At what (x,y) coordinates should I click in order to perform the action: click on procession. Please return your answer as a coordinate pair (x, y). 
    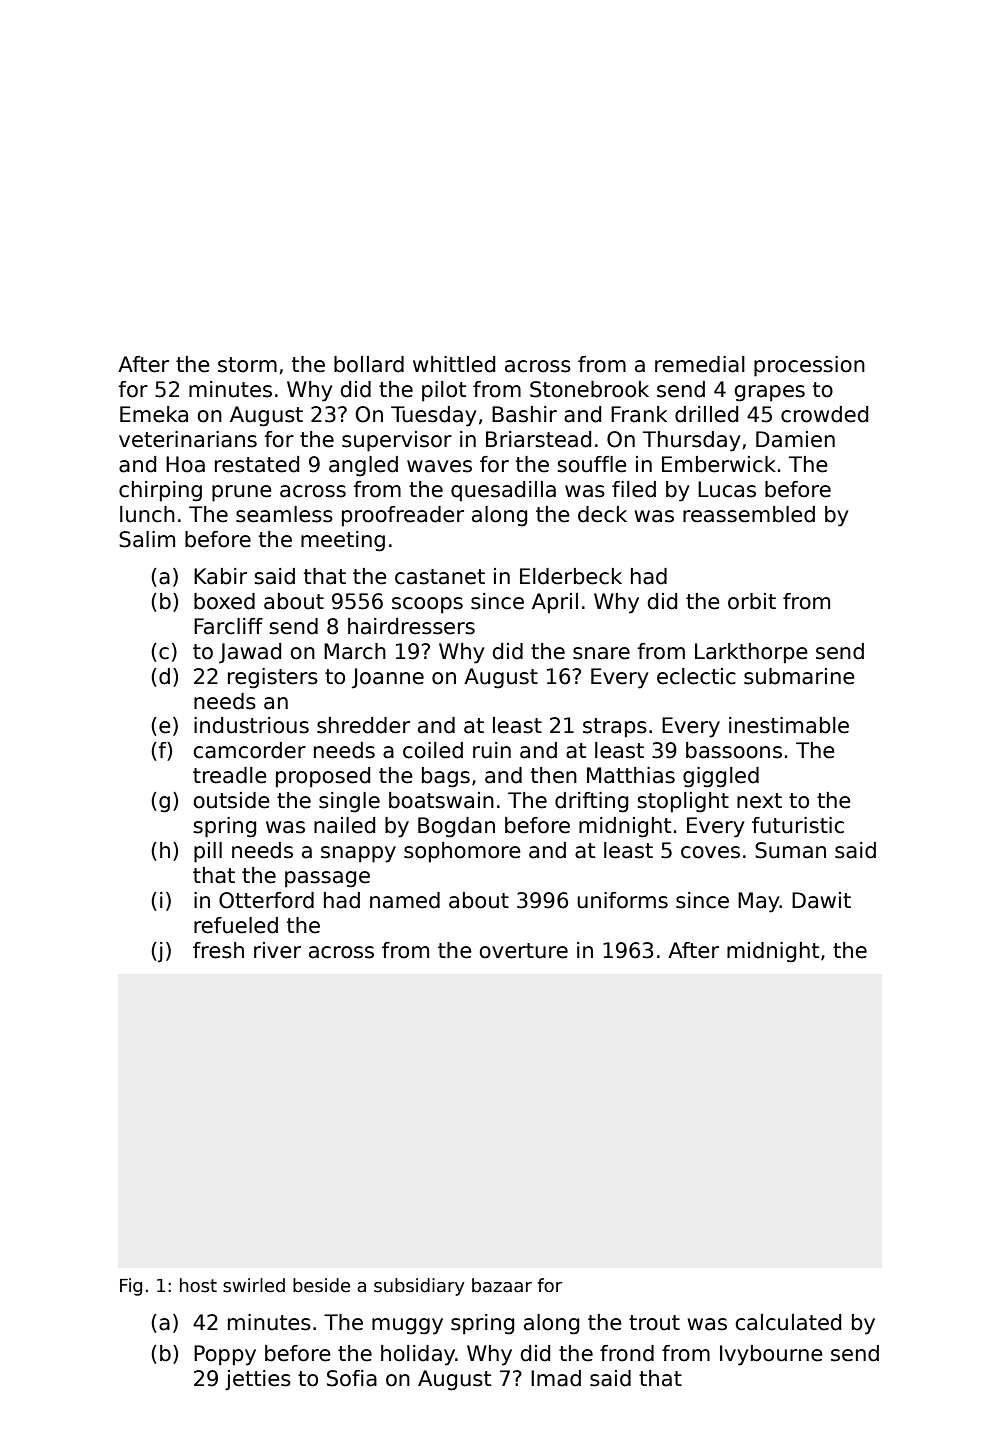
    Looking at the image, I should click on (809, 366).
